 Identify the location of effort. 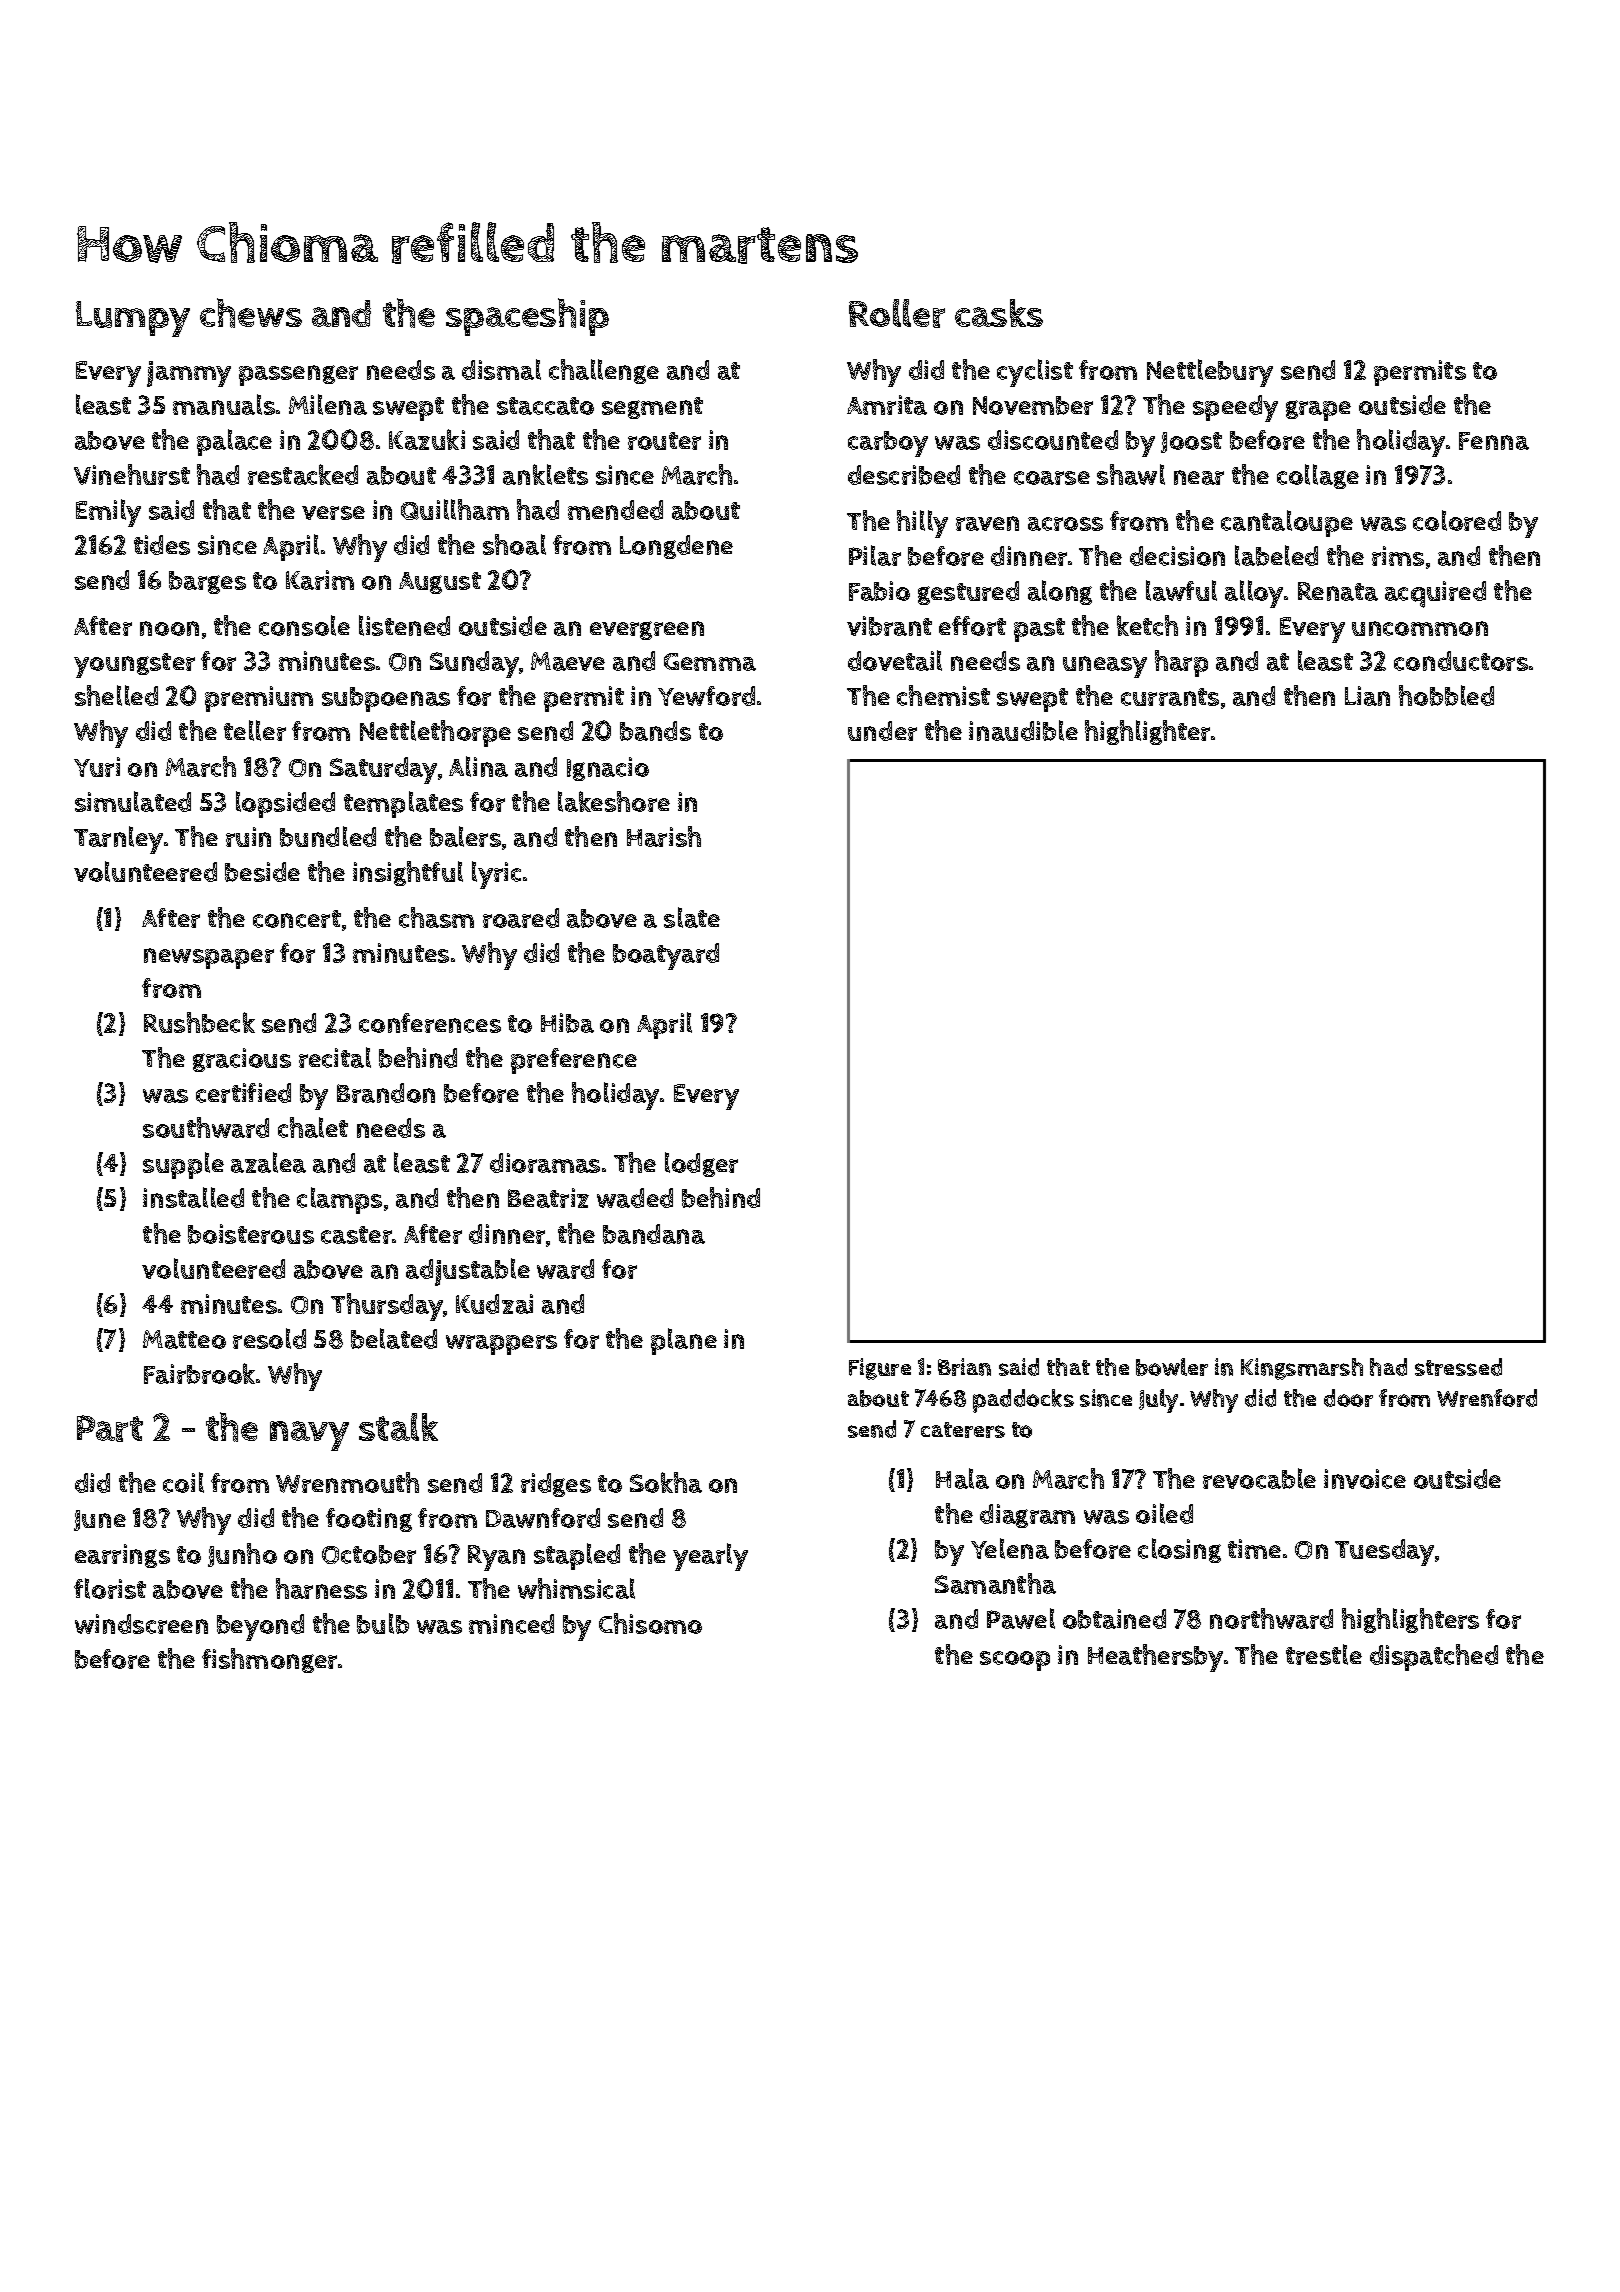
(972, 626).
